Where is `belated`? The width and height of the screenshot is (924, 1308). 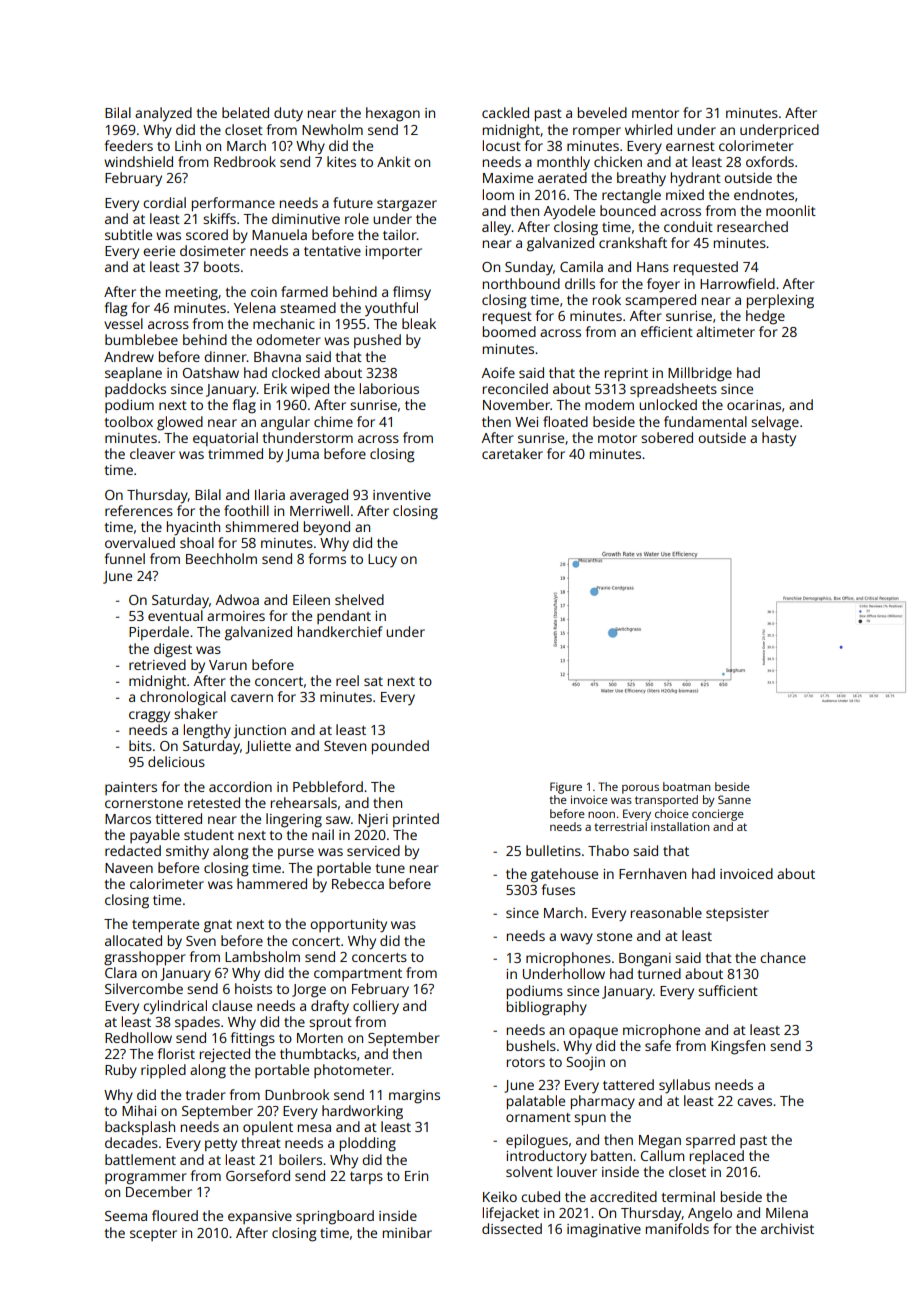
belated is located at coordinates (245, 112).
